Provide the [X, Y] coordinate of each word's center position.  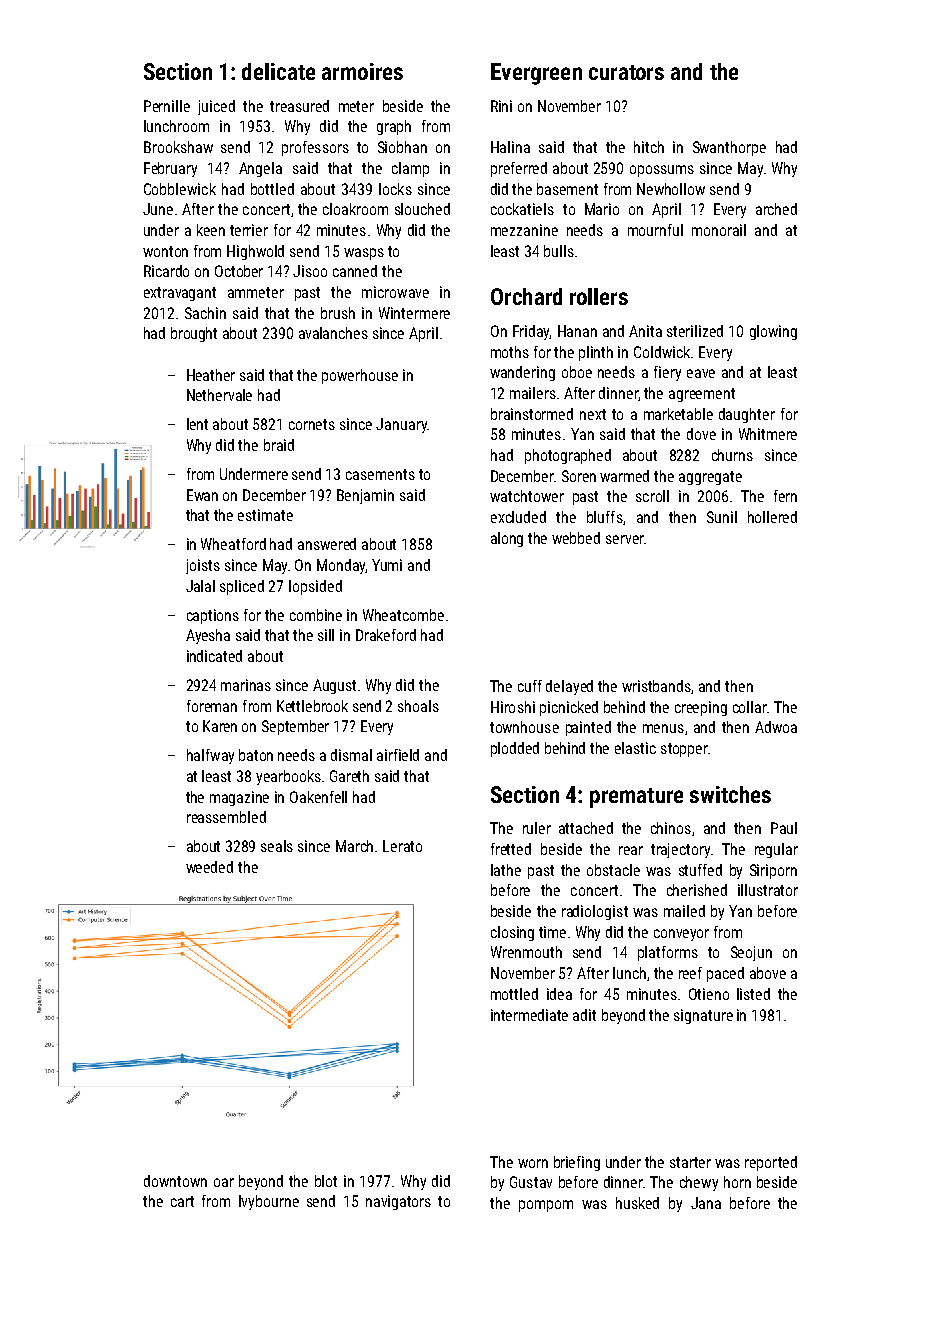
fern [785, 496]
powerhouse [360, 376]
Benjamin [365, 496]
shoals [418, 706]
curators [626, 72]
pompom [546, 1206]
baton [256, 755]
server [625, 539]
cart [182, 1201]
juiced [216, 107]
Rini [501, 106]
